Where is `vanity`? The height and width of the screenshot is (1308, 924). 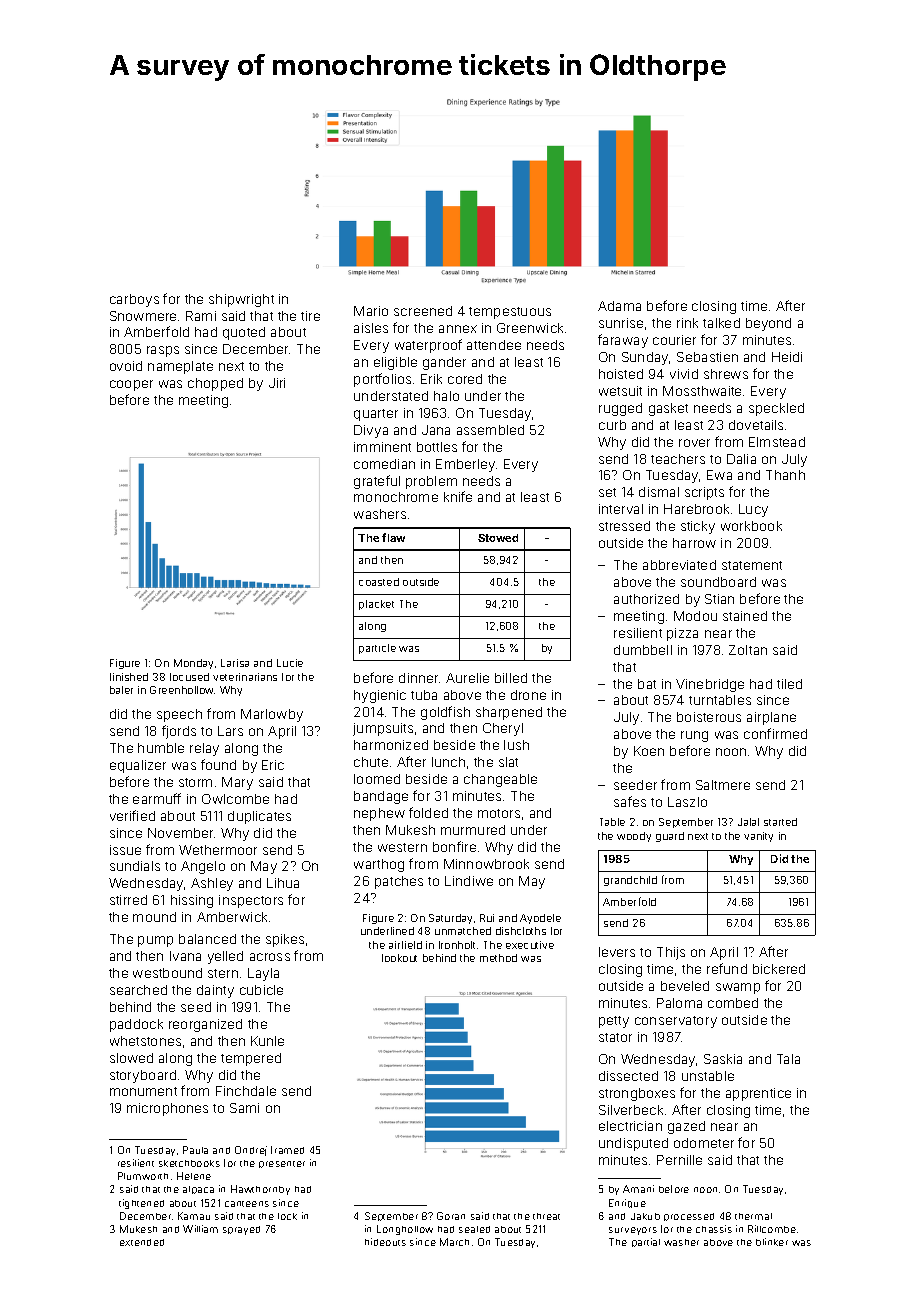 vanity is located at coordinates (758, 837).
